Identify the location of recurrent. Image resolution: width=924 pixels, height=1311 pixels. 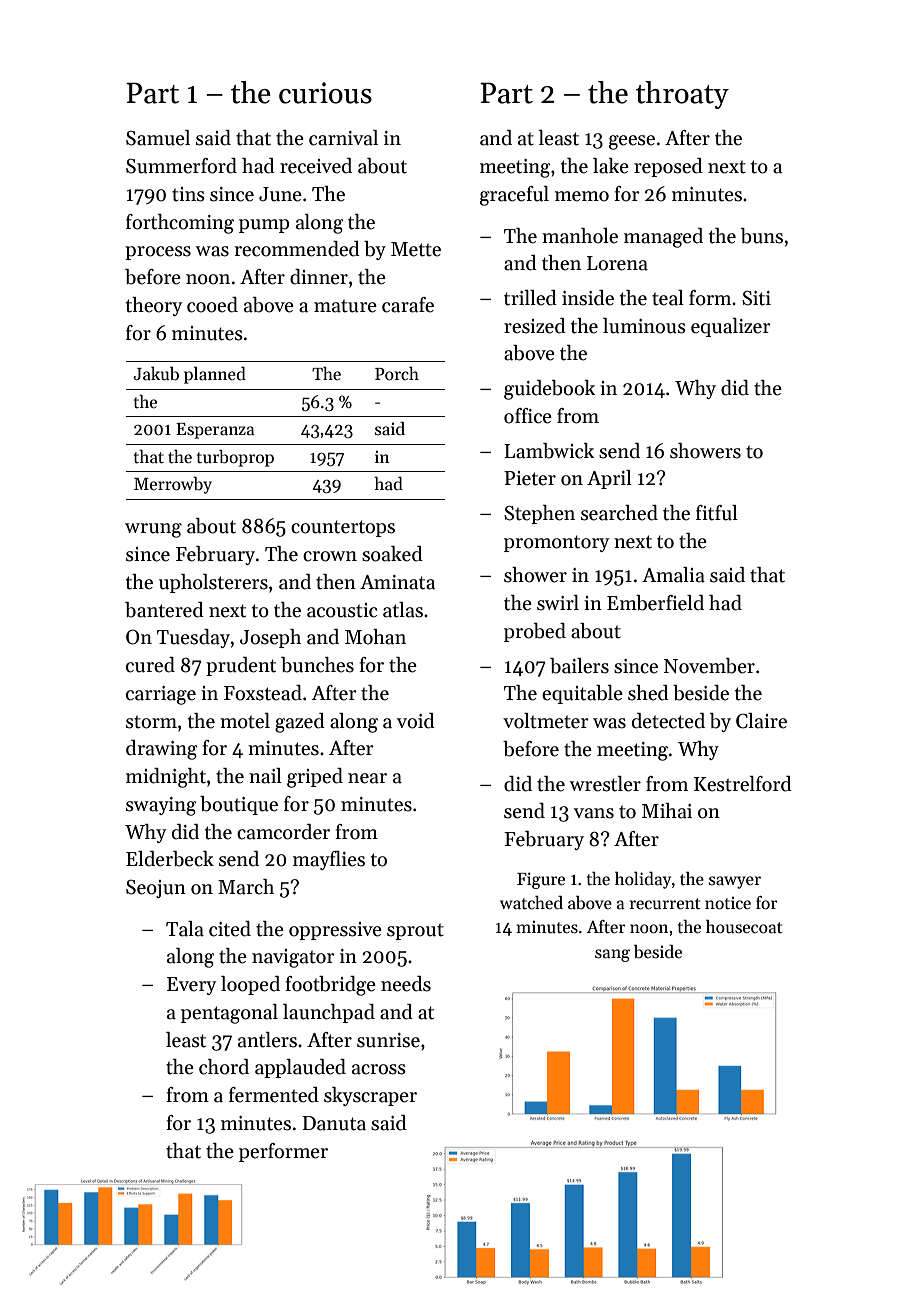
(665, 904).
